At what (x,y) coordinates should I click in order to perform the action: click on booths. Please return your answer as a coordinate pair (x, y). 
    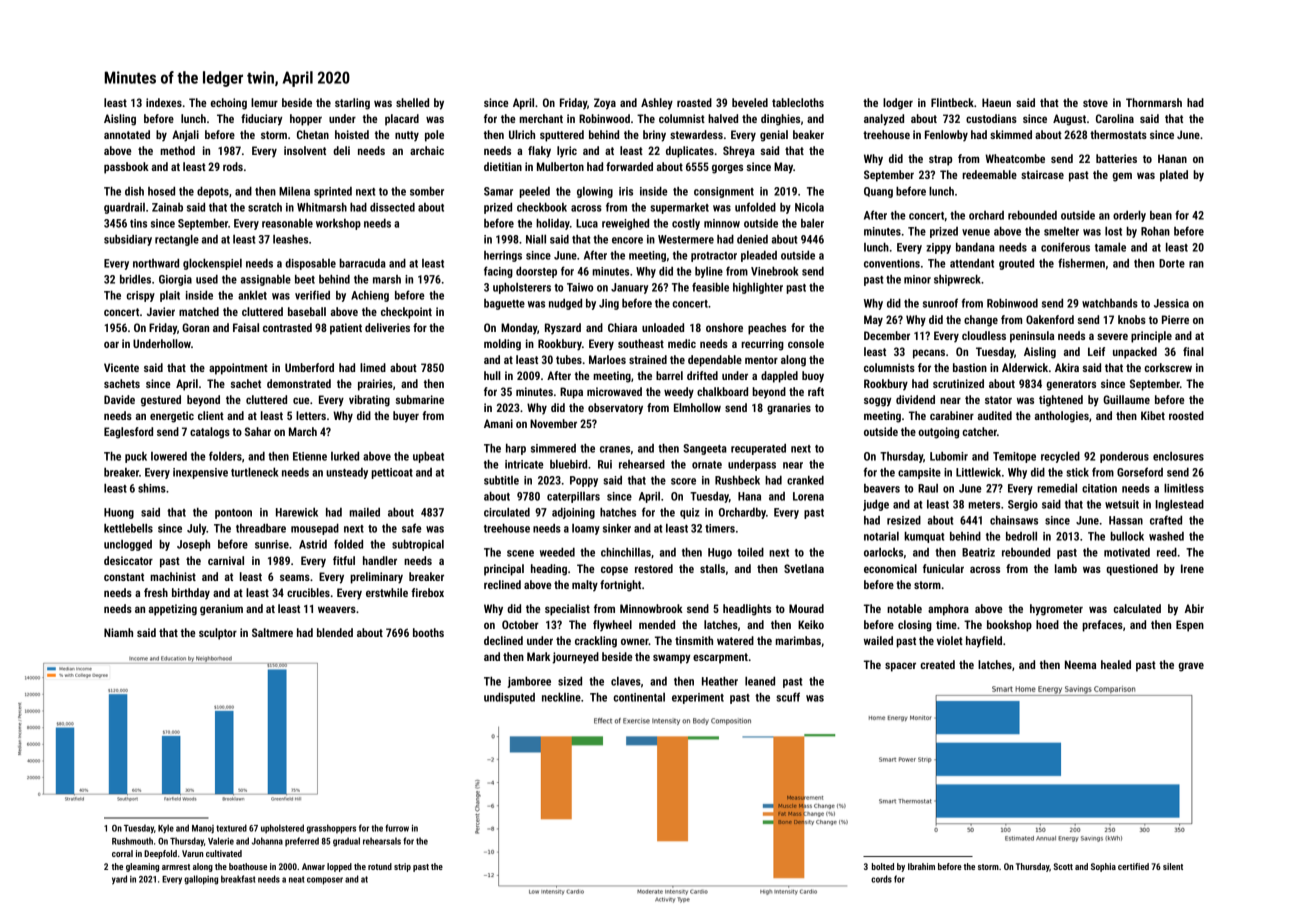
    Looking at the image, I should click on (428, 632).
